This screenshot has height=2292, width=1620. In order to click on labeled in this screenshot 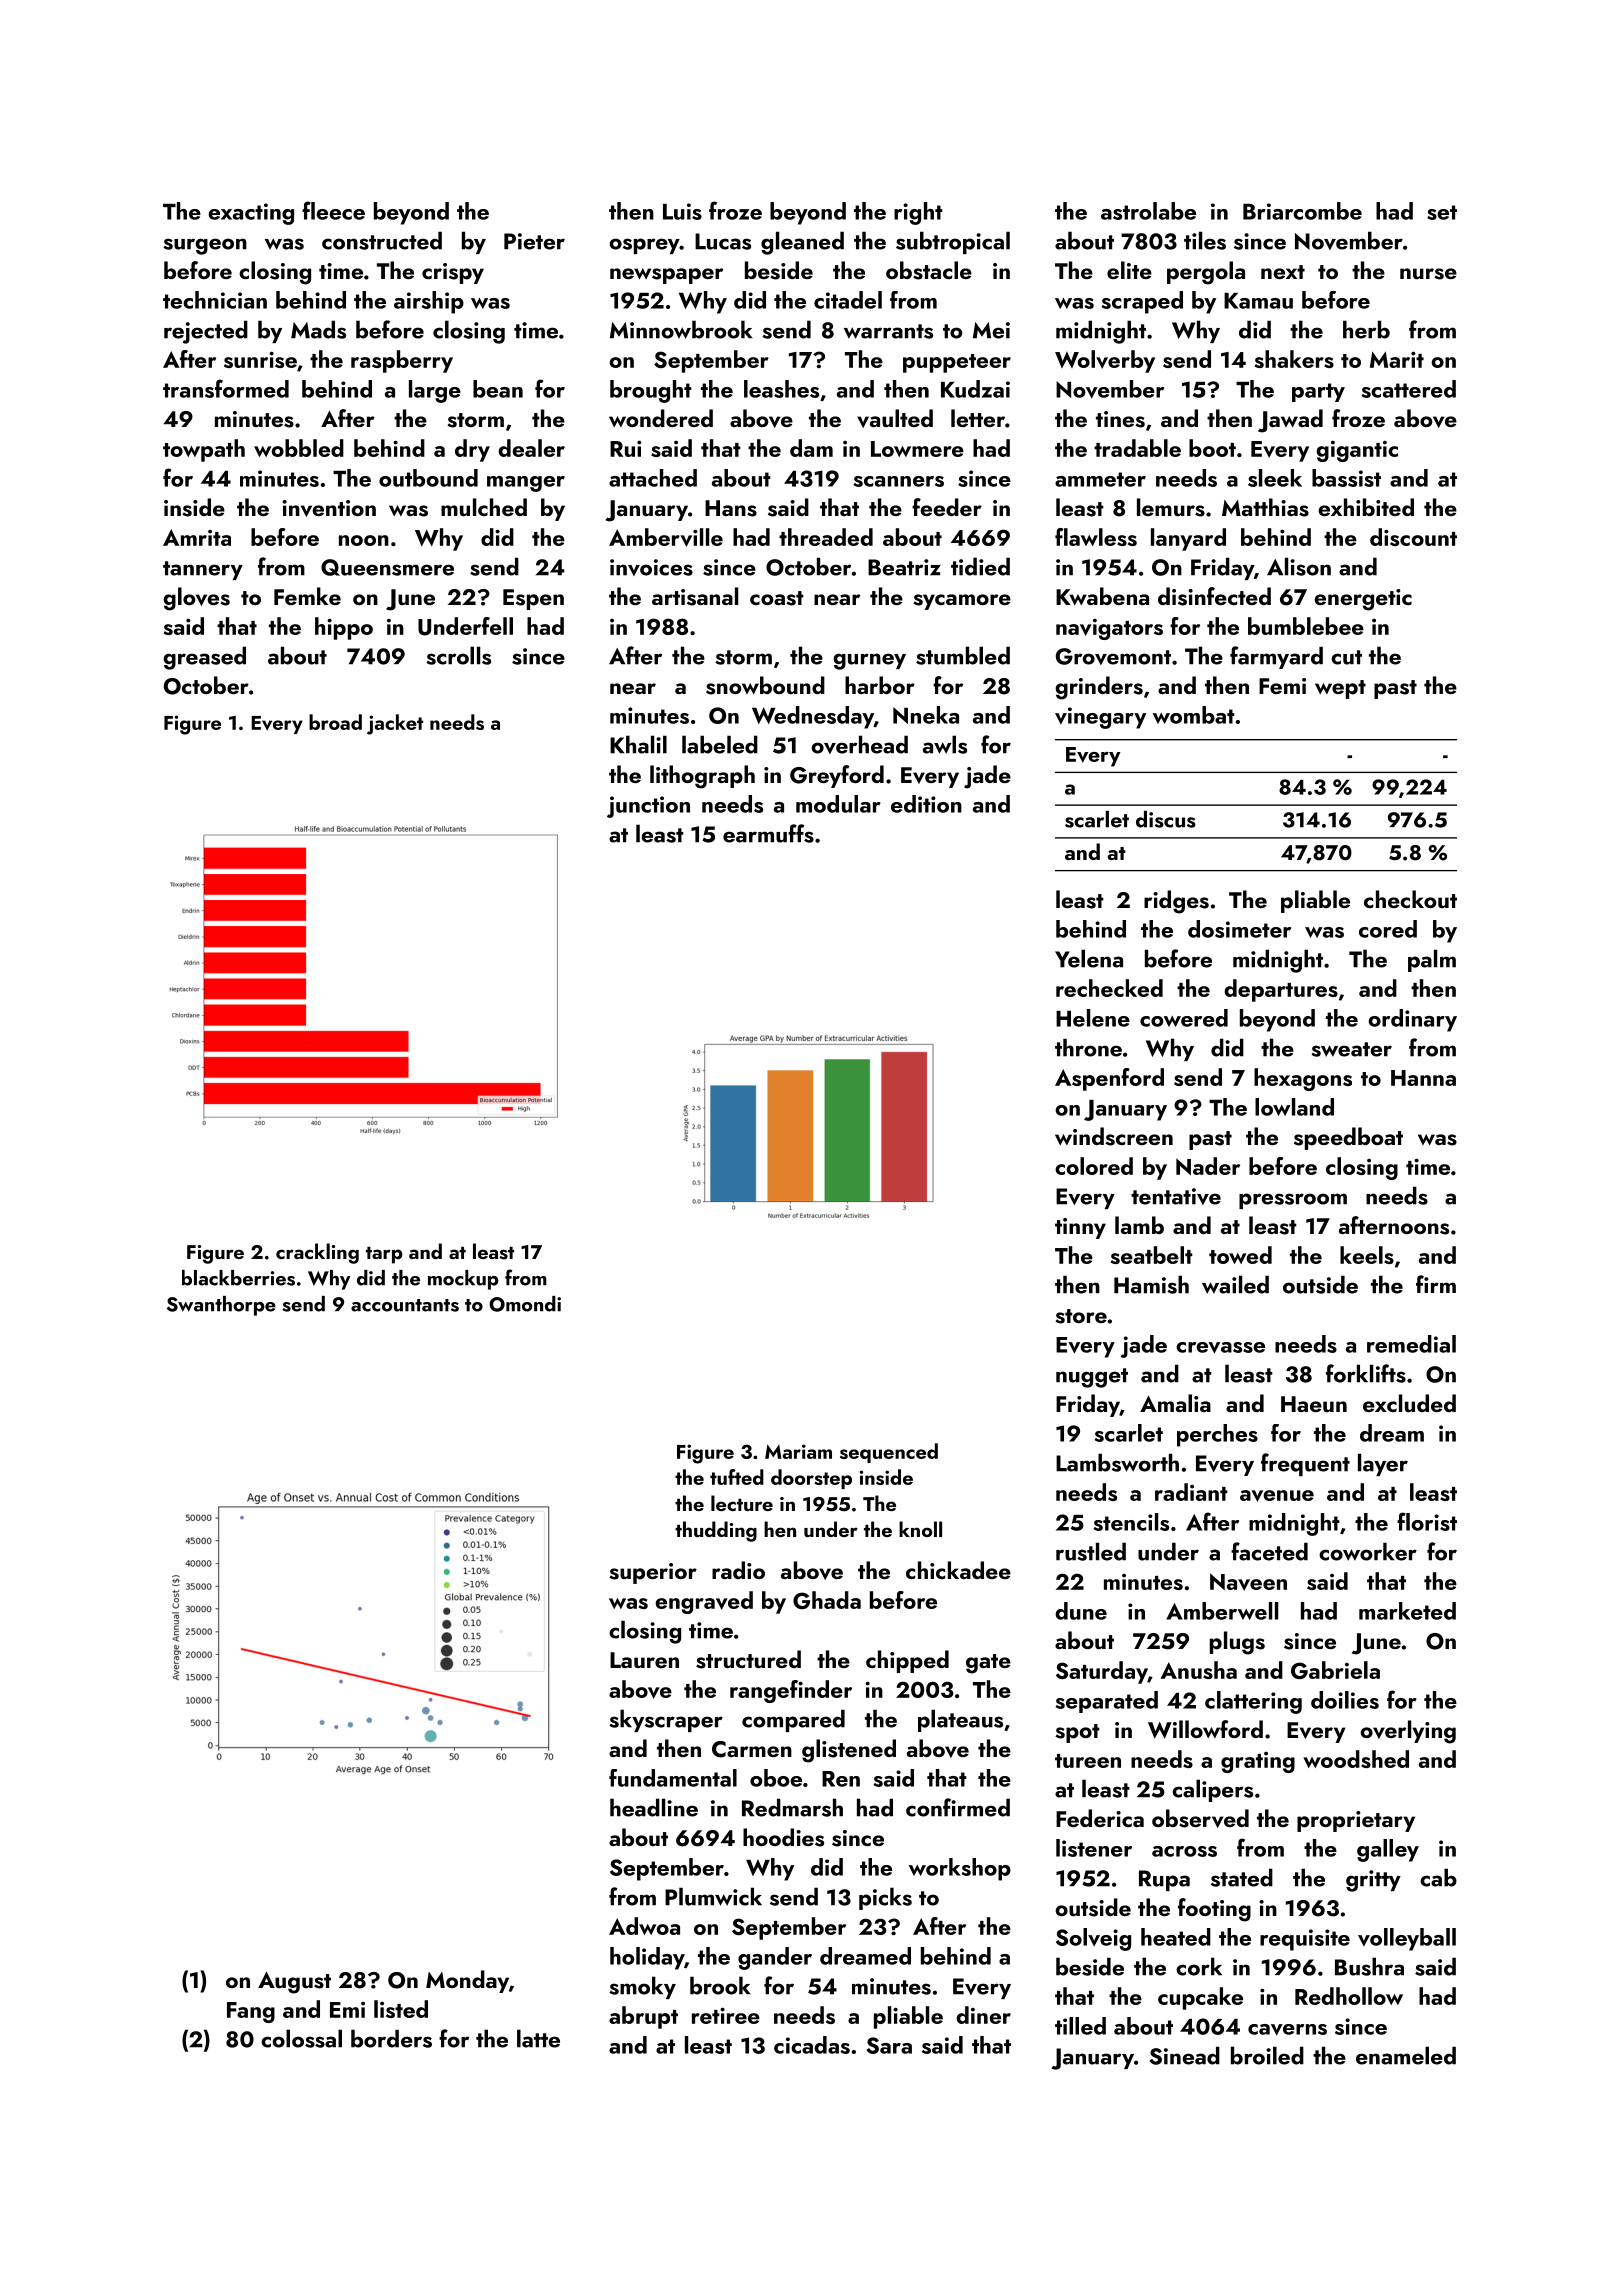, I will do `click(720, 744)`.
